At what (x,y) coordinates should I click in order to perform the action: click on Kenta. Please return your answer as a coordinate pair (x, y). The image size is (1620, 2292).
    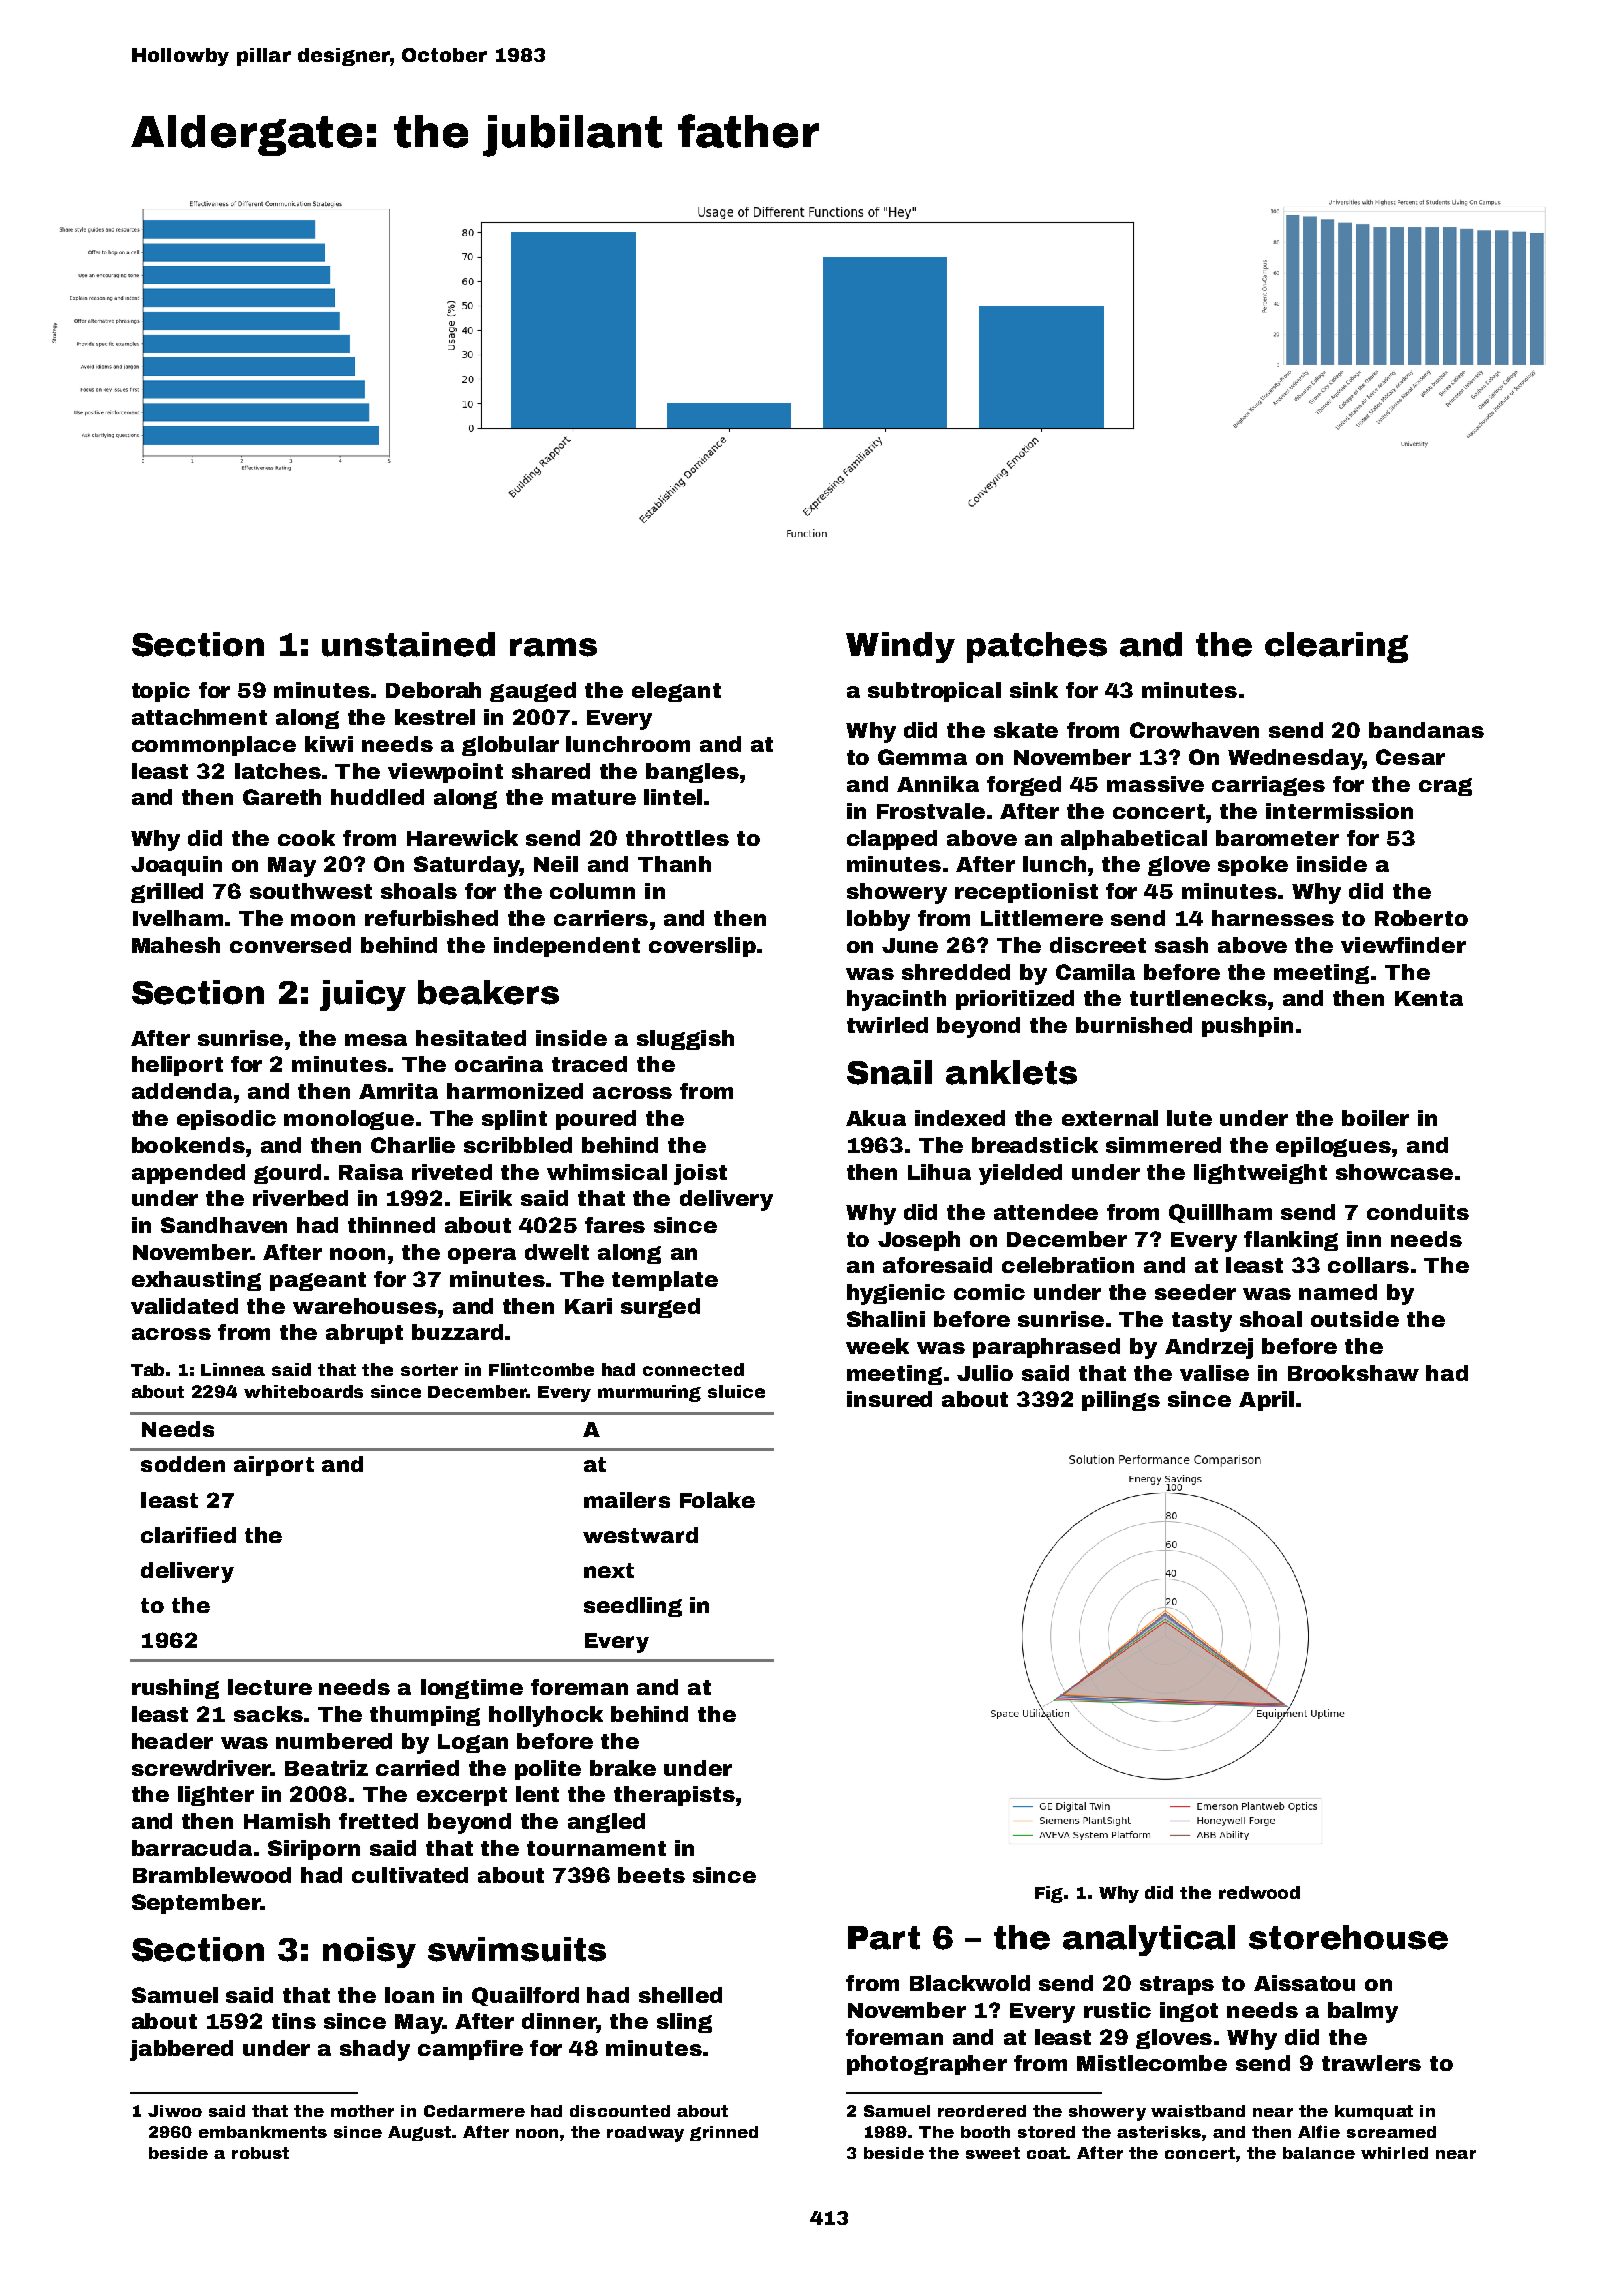
    Looking at the image, I should click on (1429, 998).
